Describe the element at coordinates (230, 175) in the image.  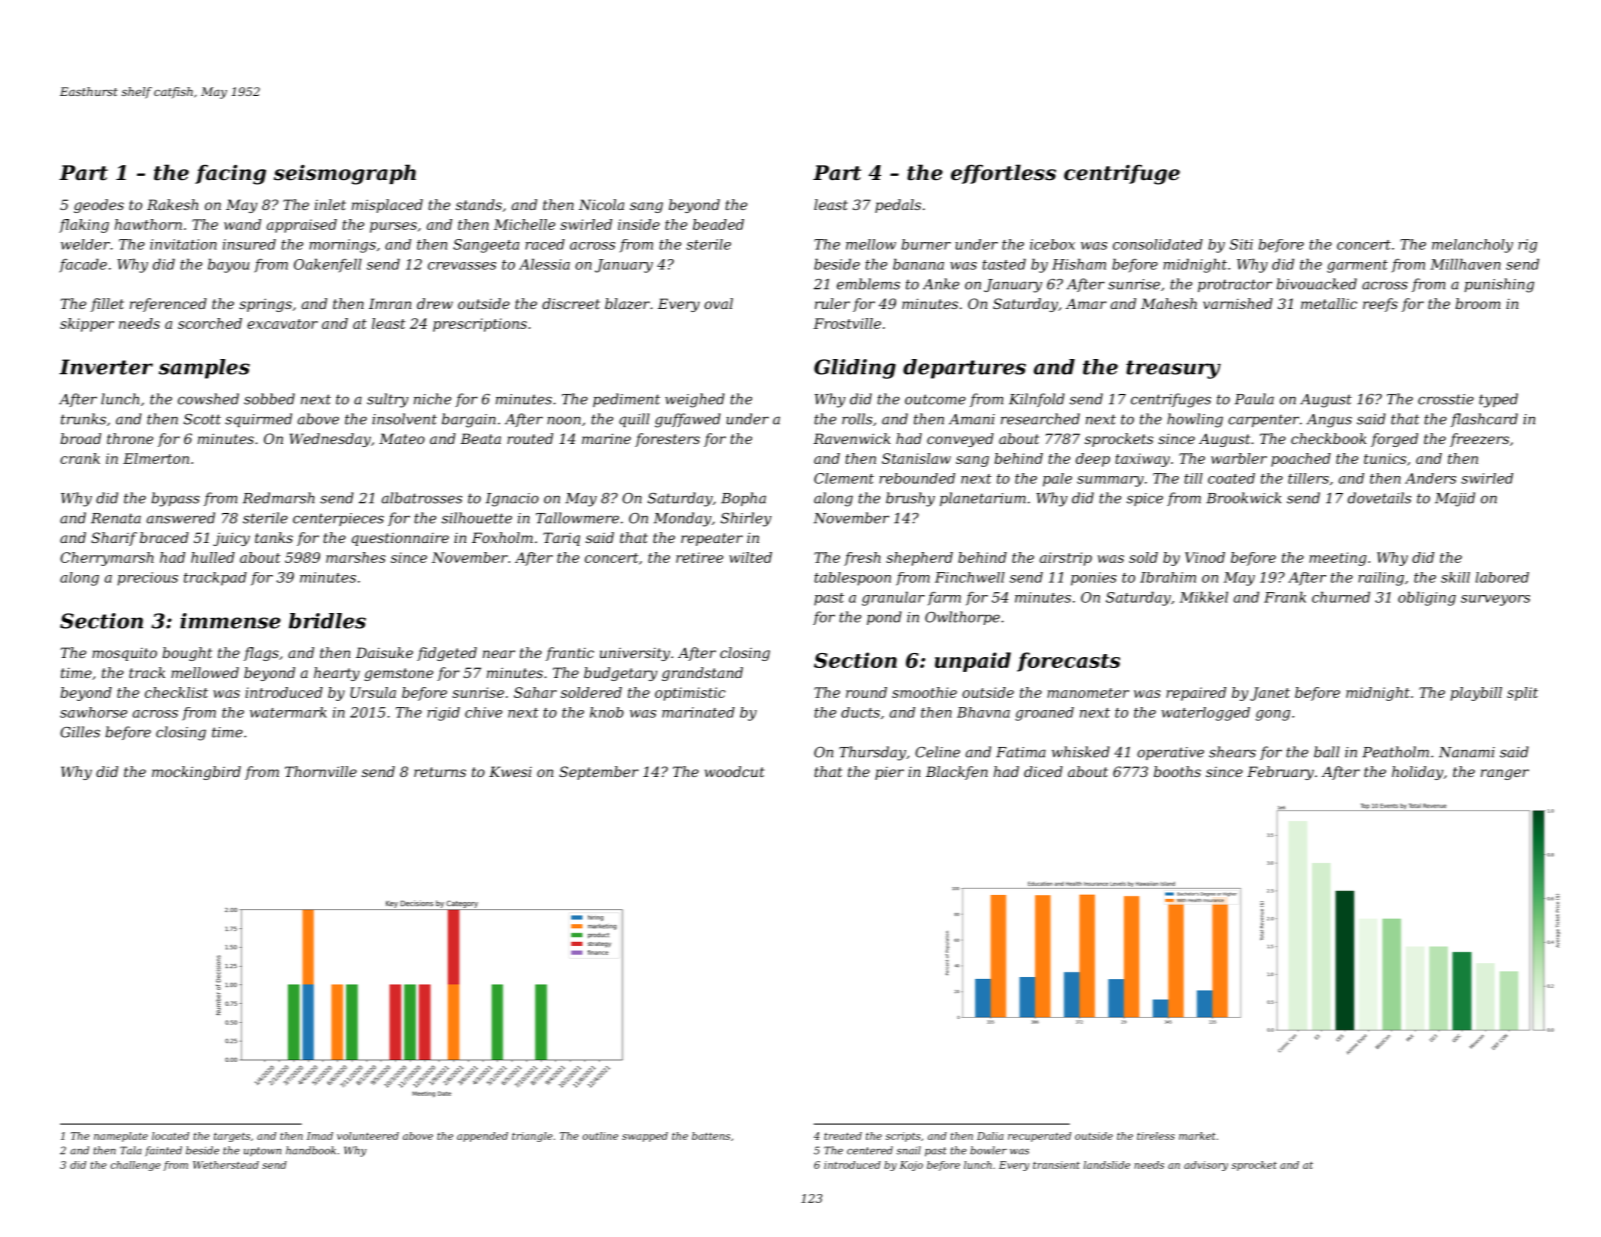
I see `facing` at that location.
